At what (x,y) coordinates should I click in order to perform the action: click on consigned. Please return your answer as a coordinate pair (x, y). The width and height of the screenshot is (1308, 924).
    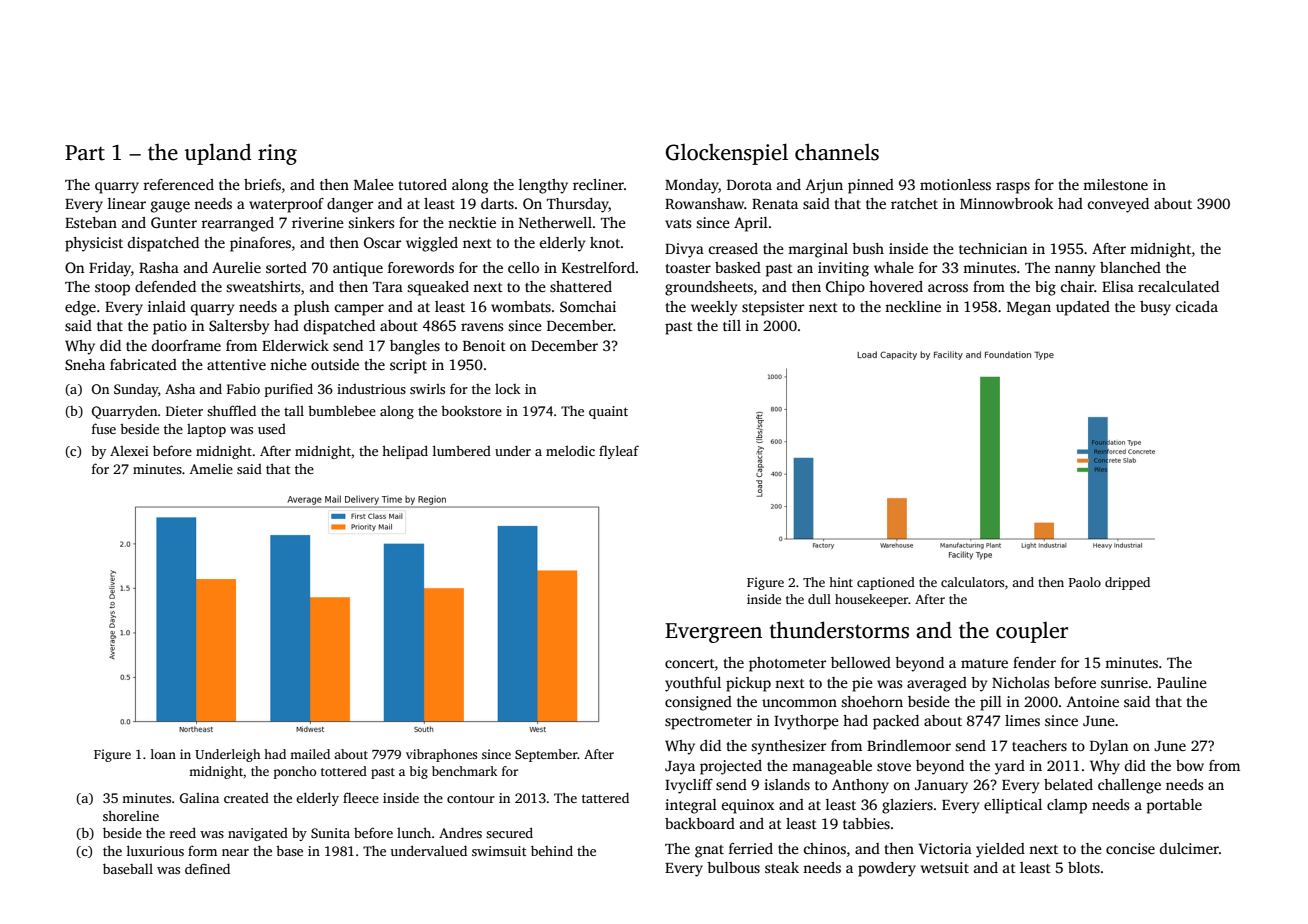
    Looking at the image, I should click on (698, 703).
